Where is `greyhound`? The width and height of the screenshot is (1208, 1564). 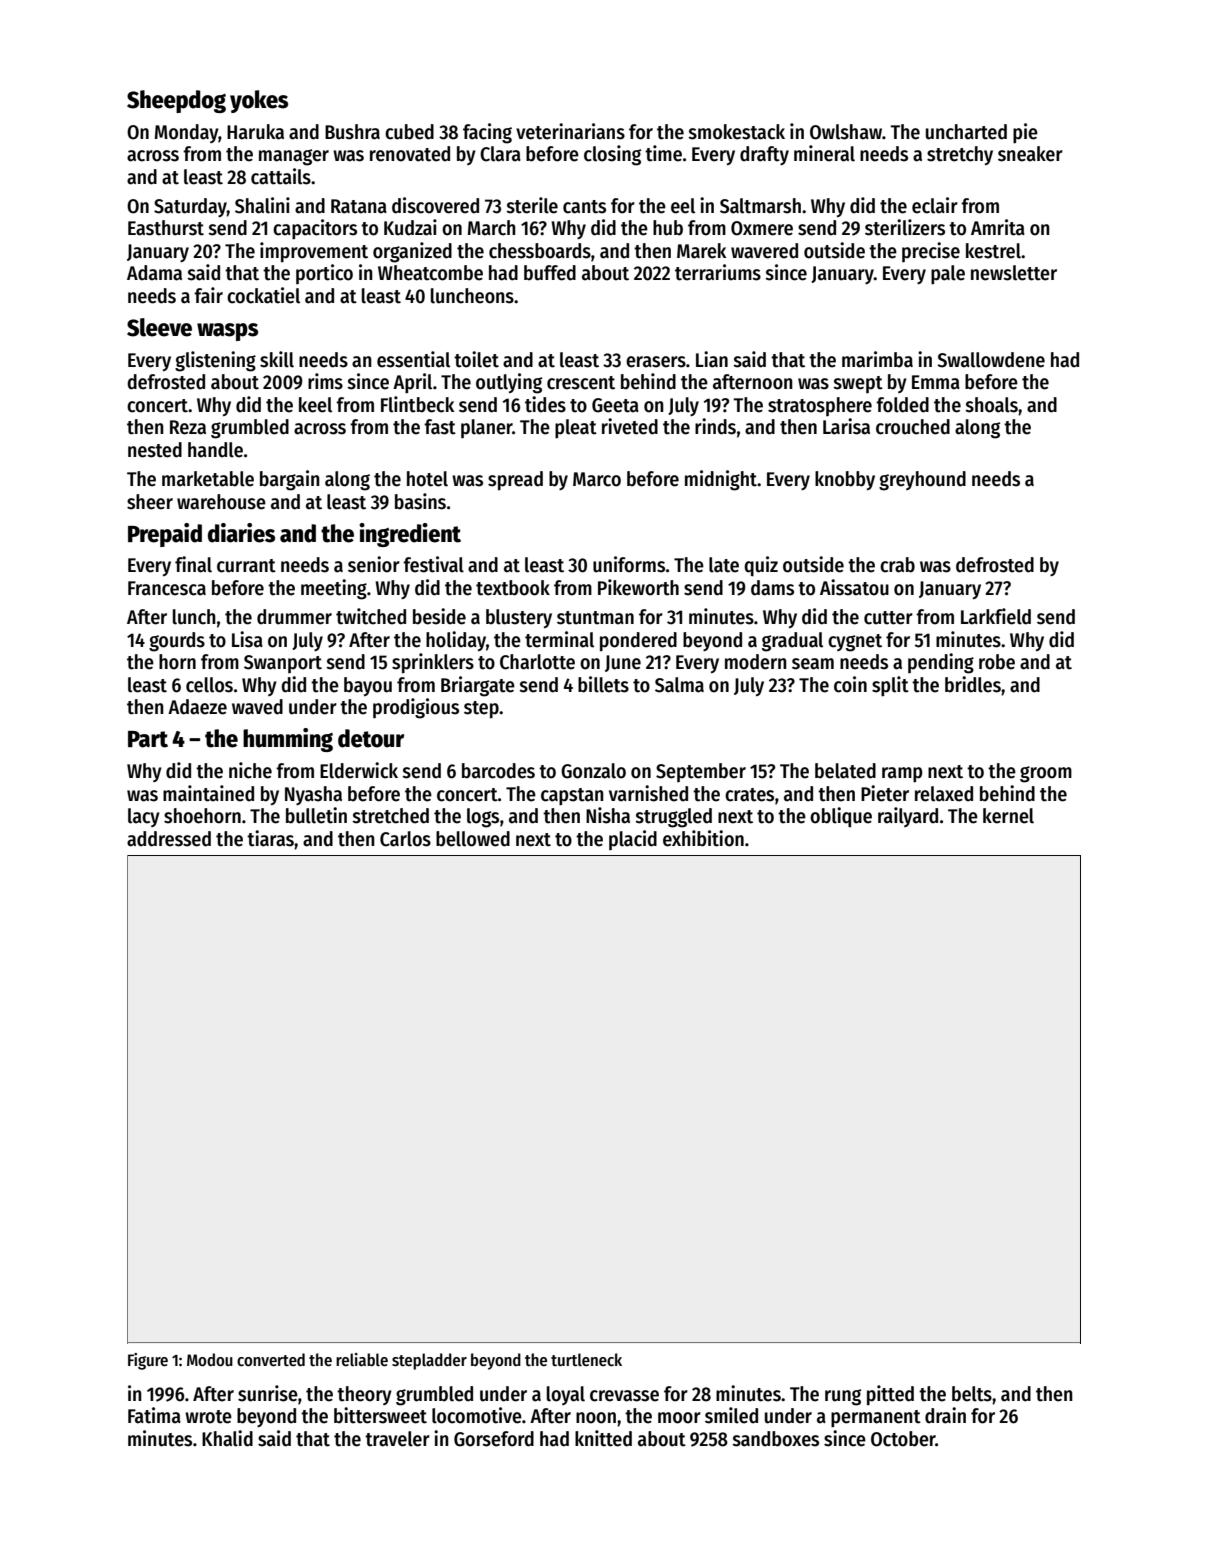
greyhound is located at coordinates (922, 481).
